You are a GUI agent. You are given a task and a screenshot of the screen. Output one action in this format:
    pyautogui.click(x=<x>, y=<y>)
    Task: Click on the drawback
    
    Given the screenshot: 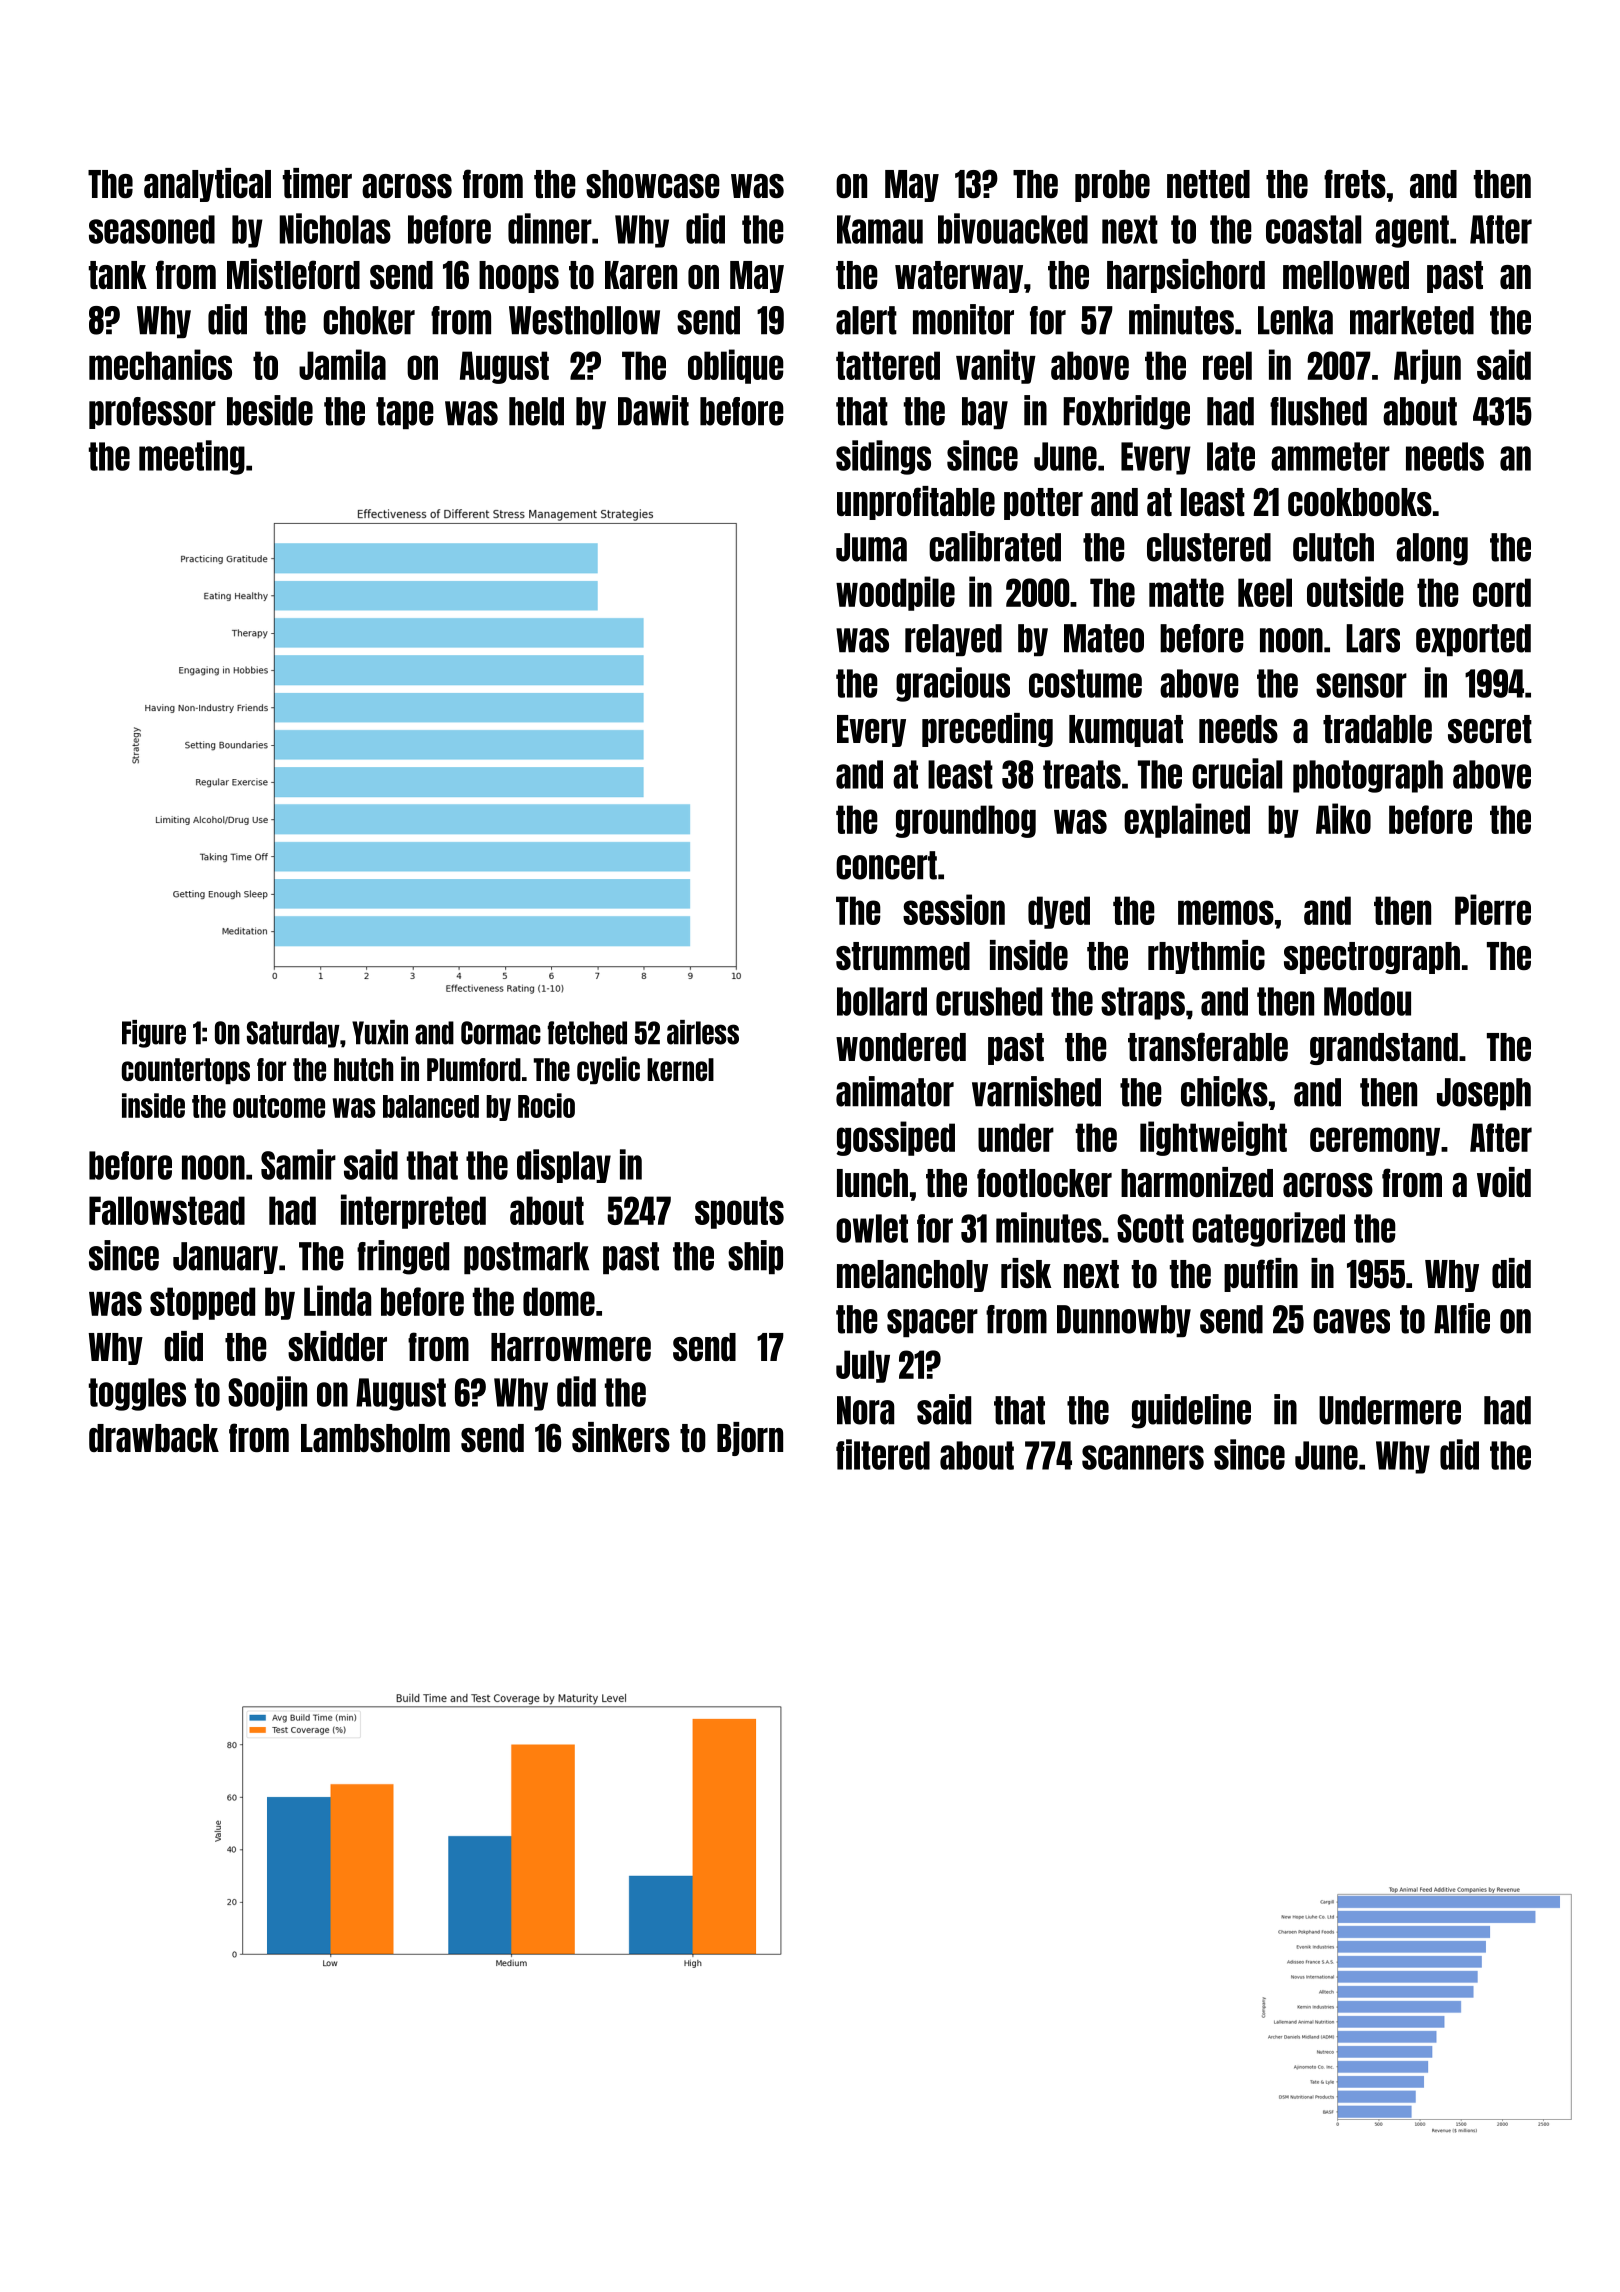 What is the action you would take?
    pyautogui.click(x=154, y=1438)
